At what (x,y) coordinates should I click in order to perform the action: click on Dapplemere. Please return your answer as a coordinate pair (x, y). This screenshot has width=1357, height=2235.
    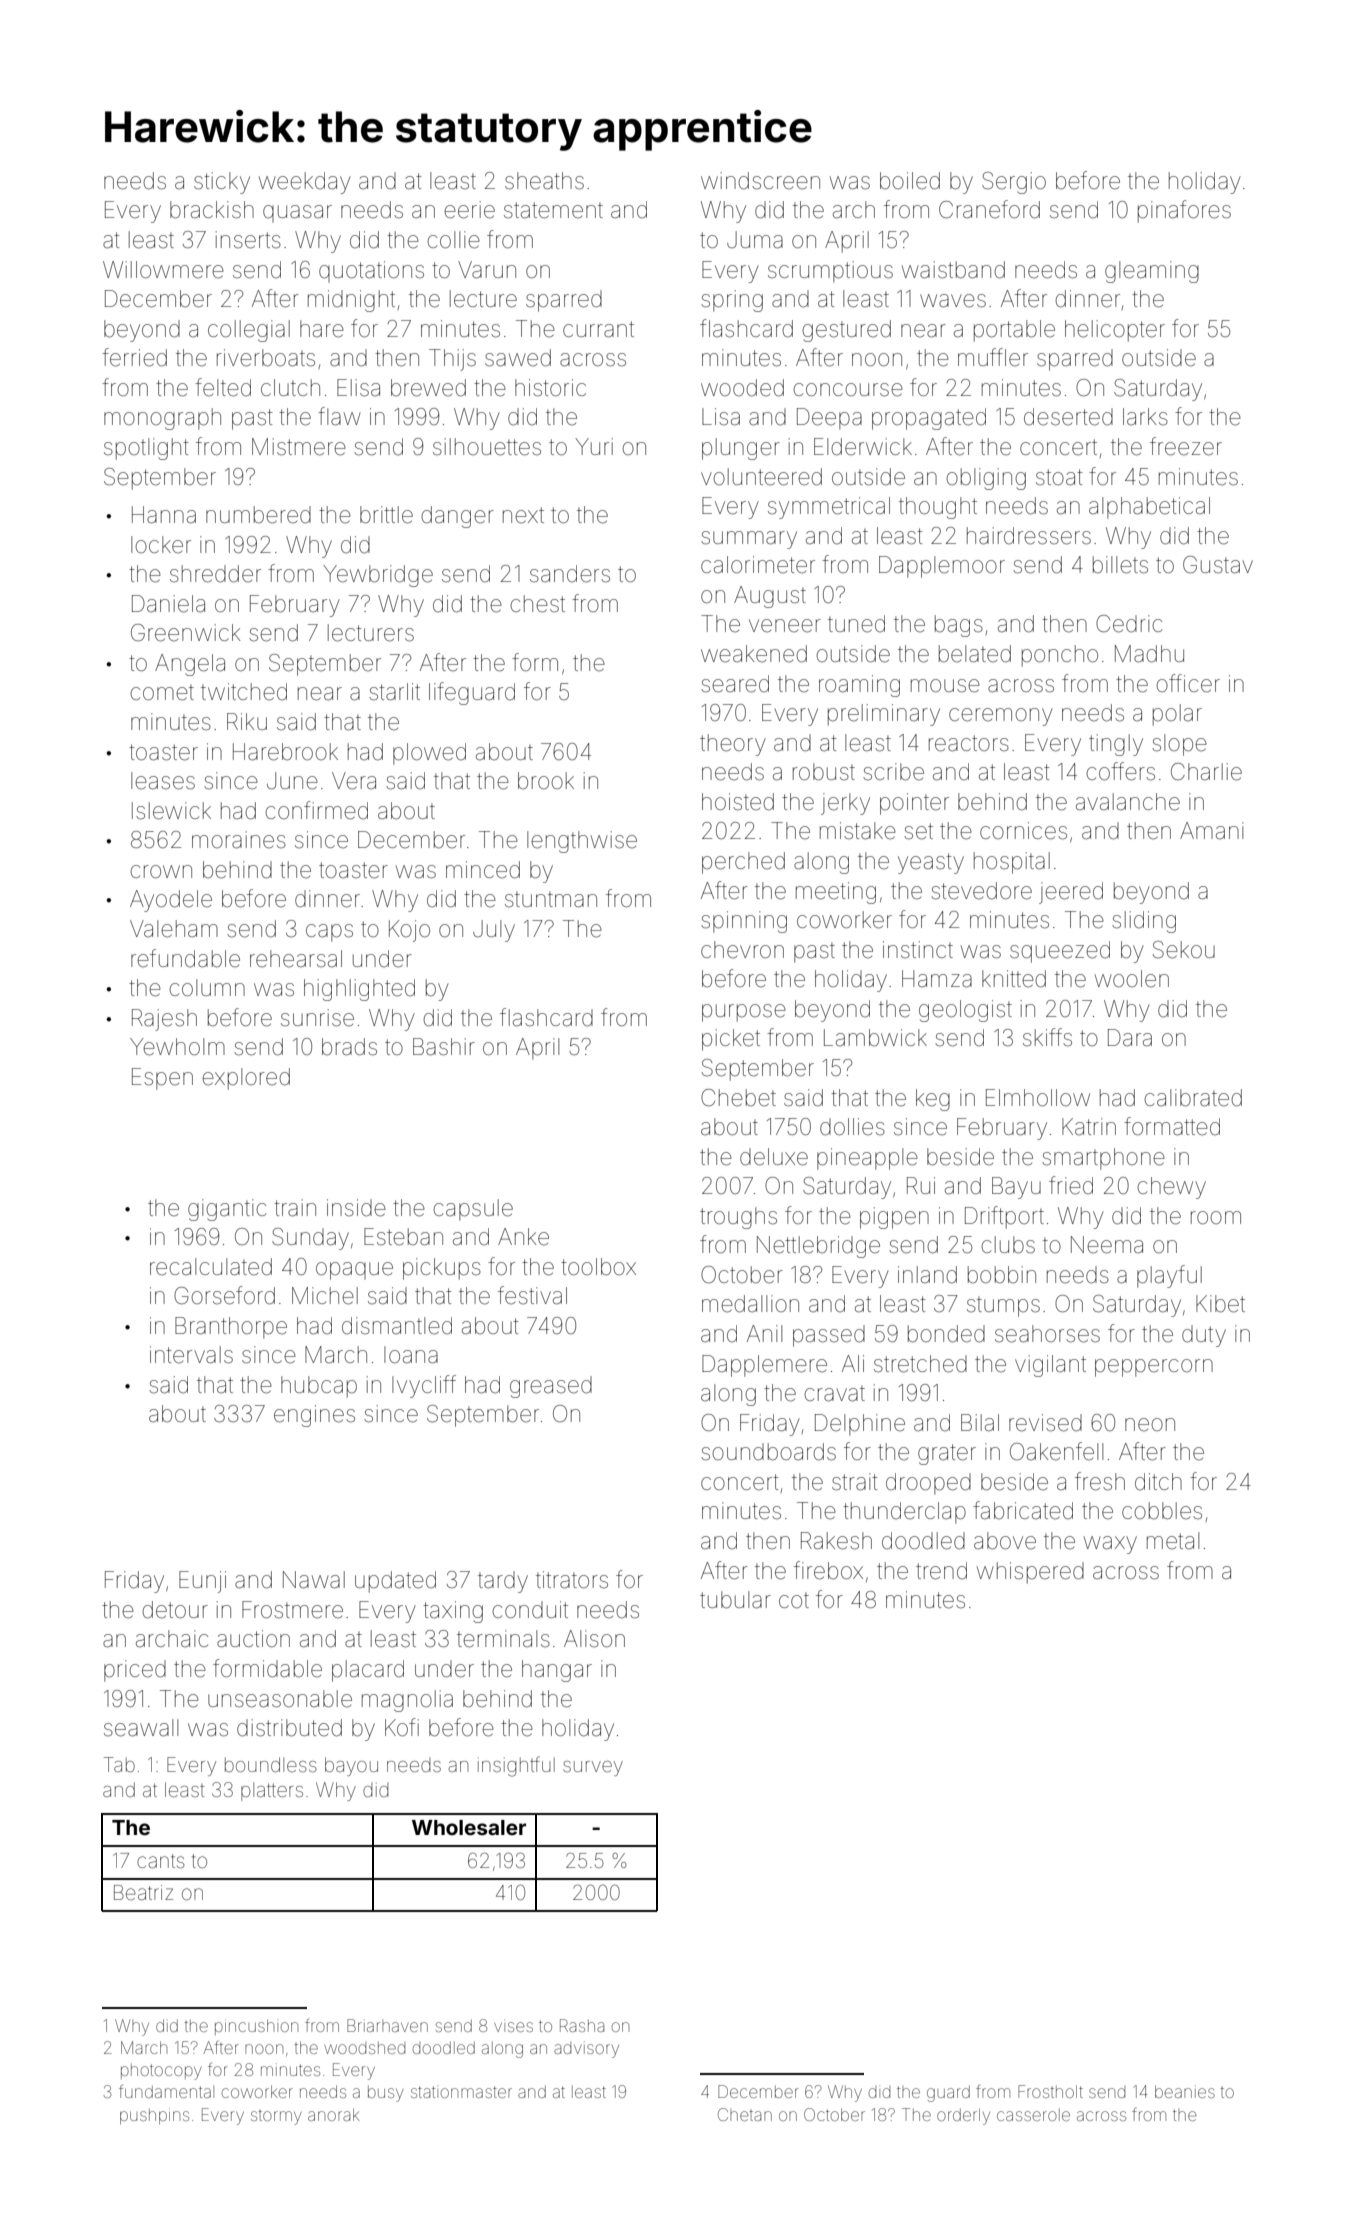
    Looking at the image, I should click on (764, 1366).
